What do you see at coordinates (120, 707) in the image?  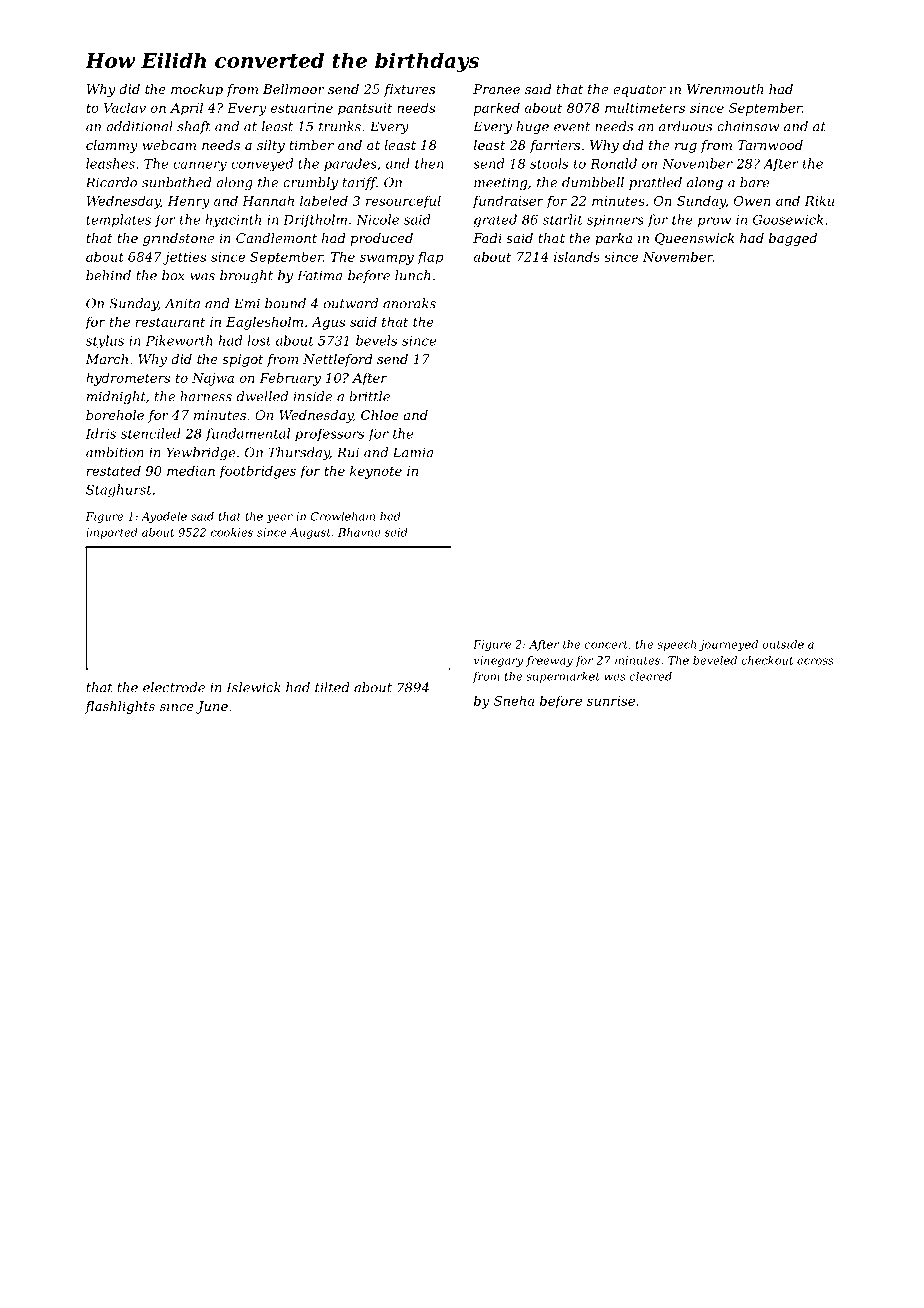 I see `flashlights` at bounding box center [120, 707].
